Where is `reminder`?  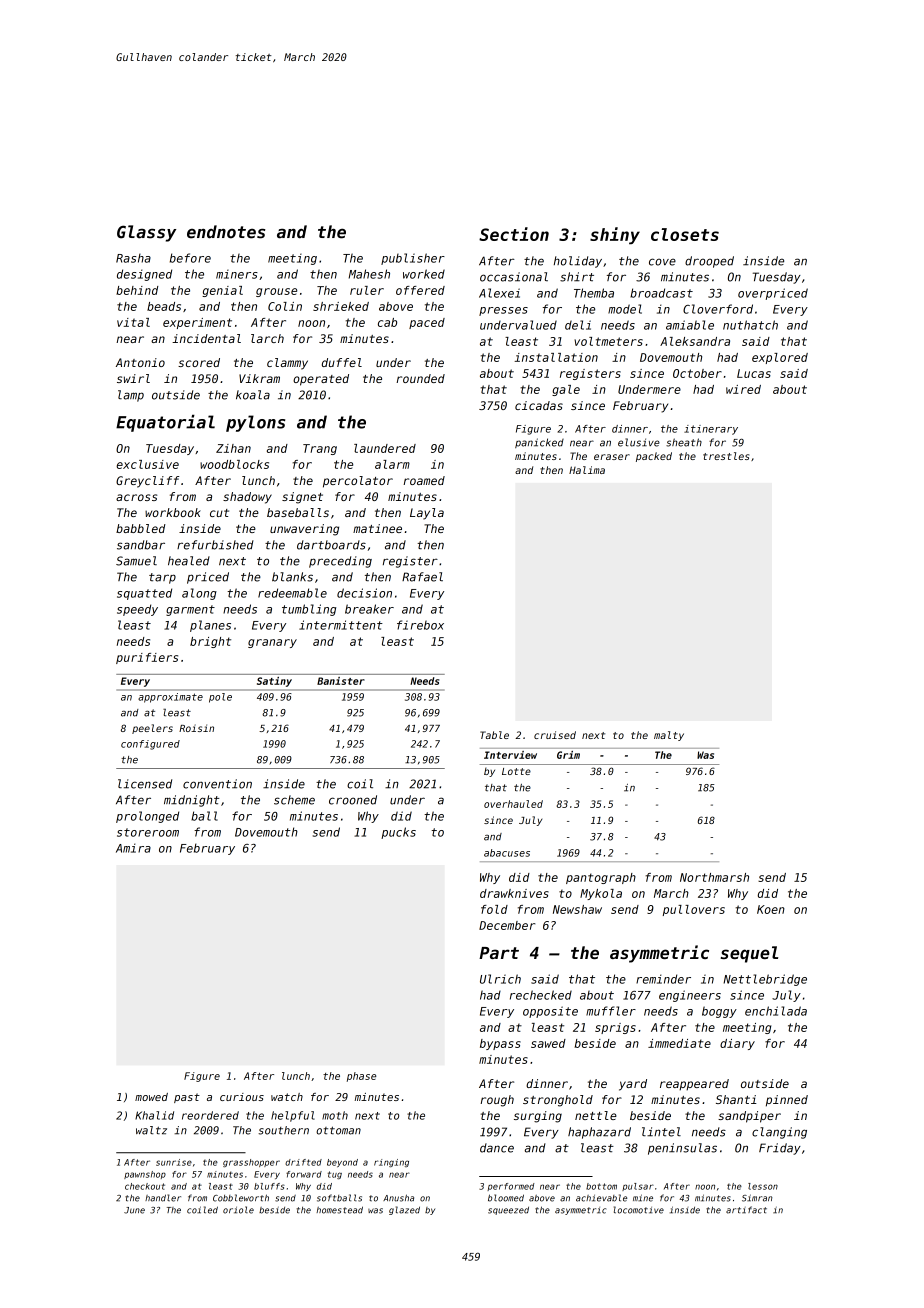 reminder is located at coordinates (663, 979).
